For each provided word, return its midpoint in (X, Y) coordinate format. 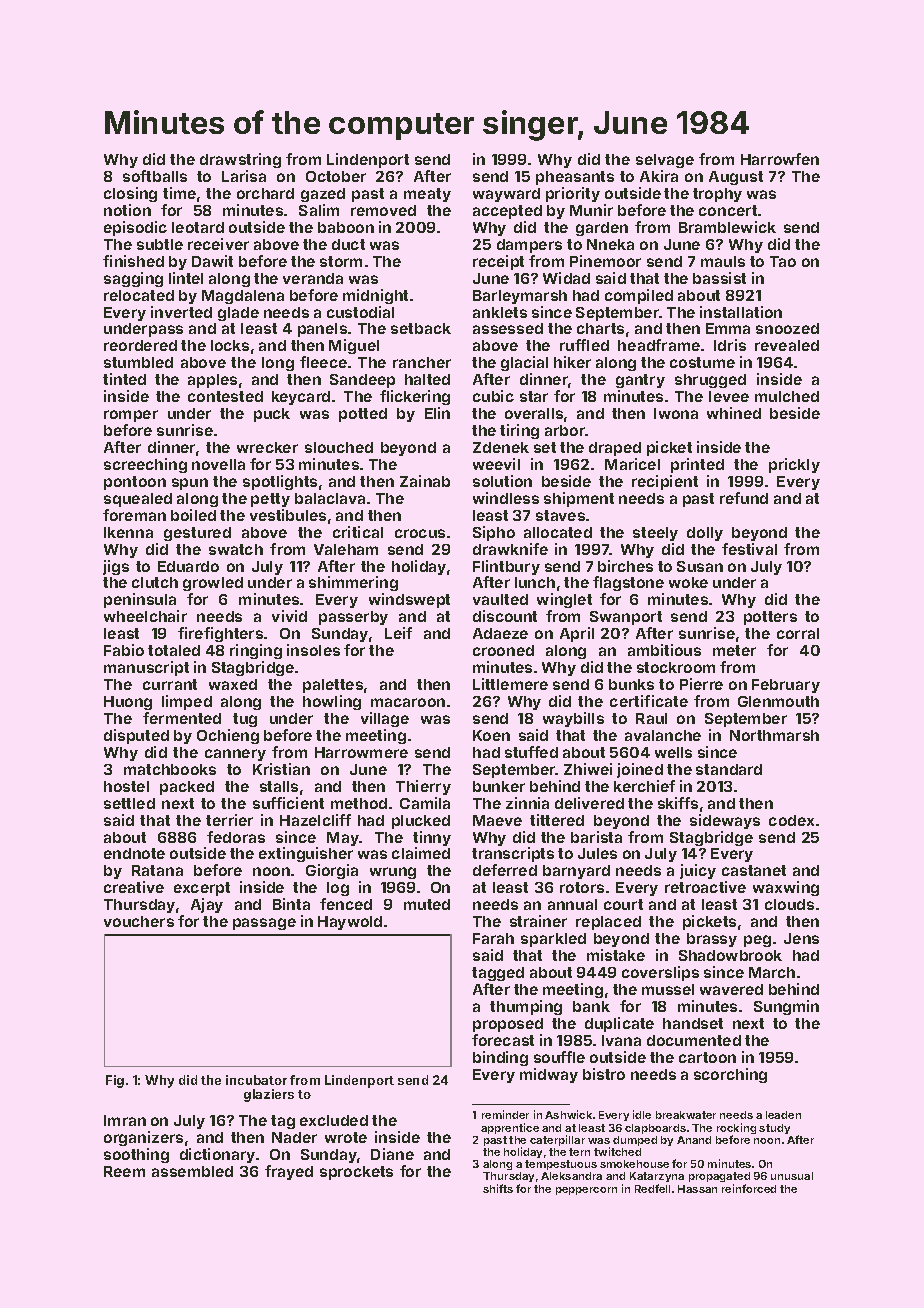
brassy (712, 940)
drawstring (240, 160)
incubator (256, 1080)
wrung (393, 873)
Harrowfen (780, 159)
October (336, 176)
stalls (279, 786)
